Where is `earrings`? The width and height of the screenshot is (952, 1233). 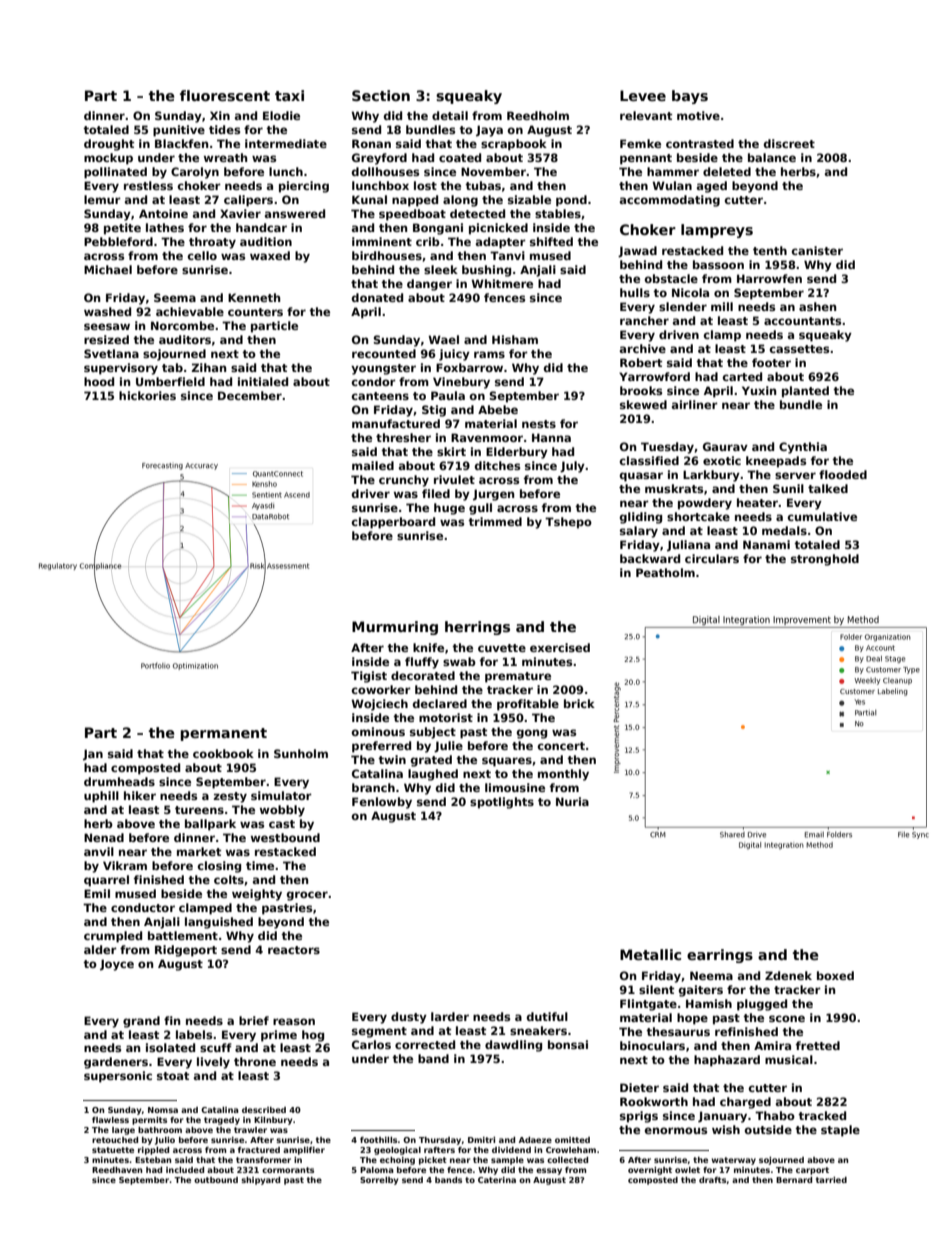 earrings is located at coordinates (720, 956).
